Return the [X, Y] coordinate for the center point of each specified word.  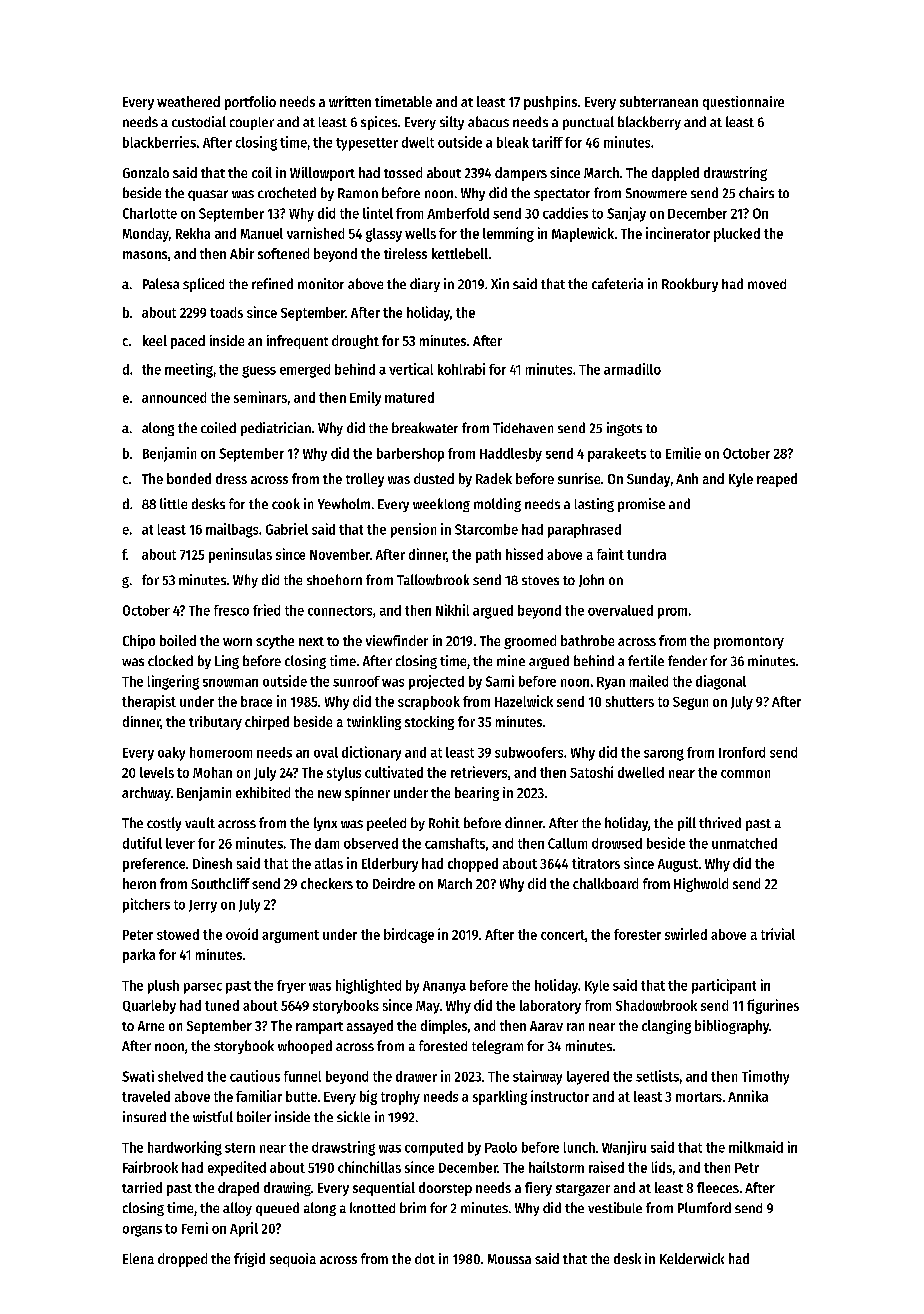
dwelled [641, 772]
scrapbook [429, 703]
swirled [686, 934]
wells [420, 233]
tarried [142, 1187]
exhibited [263, 792]
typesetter [367, 144]
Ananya [444, 987]
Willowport [322, 174]
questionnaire [743, 103]
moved [767, 284]
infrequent [297, 342]
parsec [203, 988]
